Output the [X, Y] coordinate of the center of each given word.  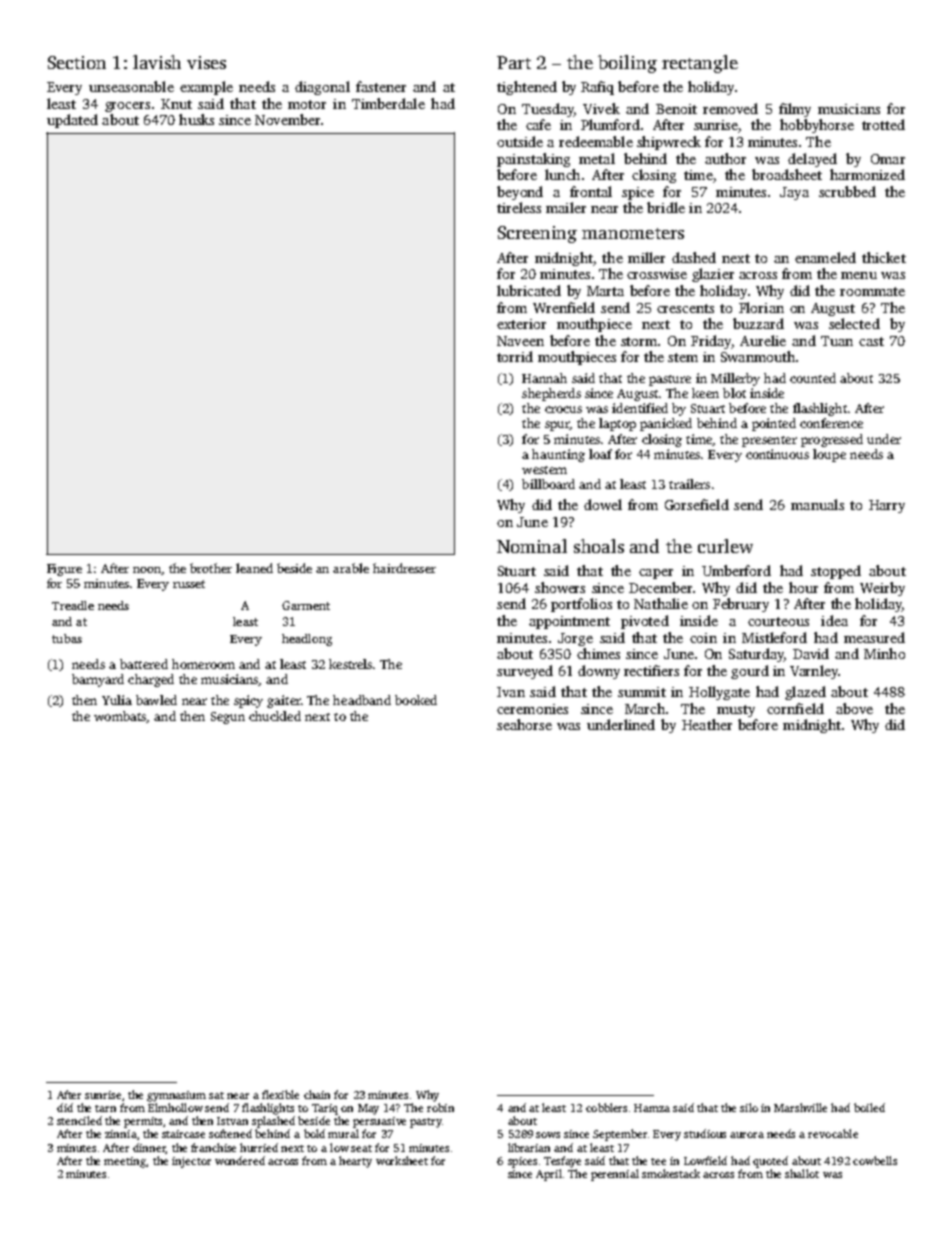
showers [560, 587]
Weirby [882, 589]
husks [196, 119]
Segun [228, 718]
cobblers [606, 1107]
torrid [515, 356]
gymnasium [176, 1096]
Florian [761, 307]
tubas [67, 638]
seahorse [524, 724]
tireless [519, 207]
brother [211, 568]
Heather [707, 724]
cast [871, 341]
